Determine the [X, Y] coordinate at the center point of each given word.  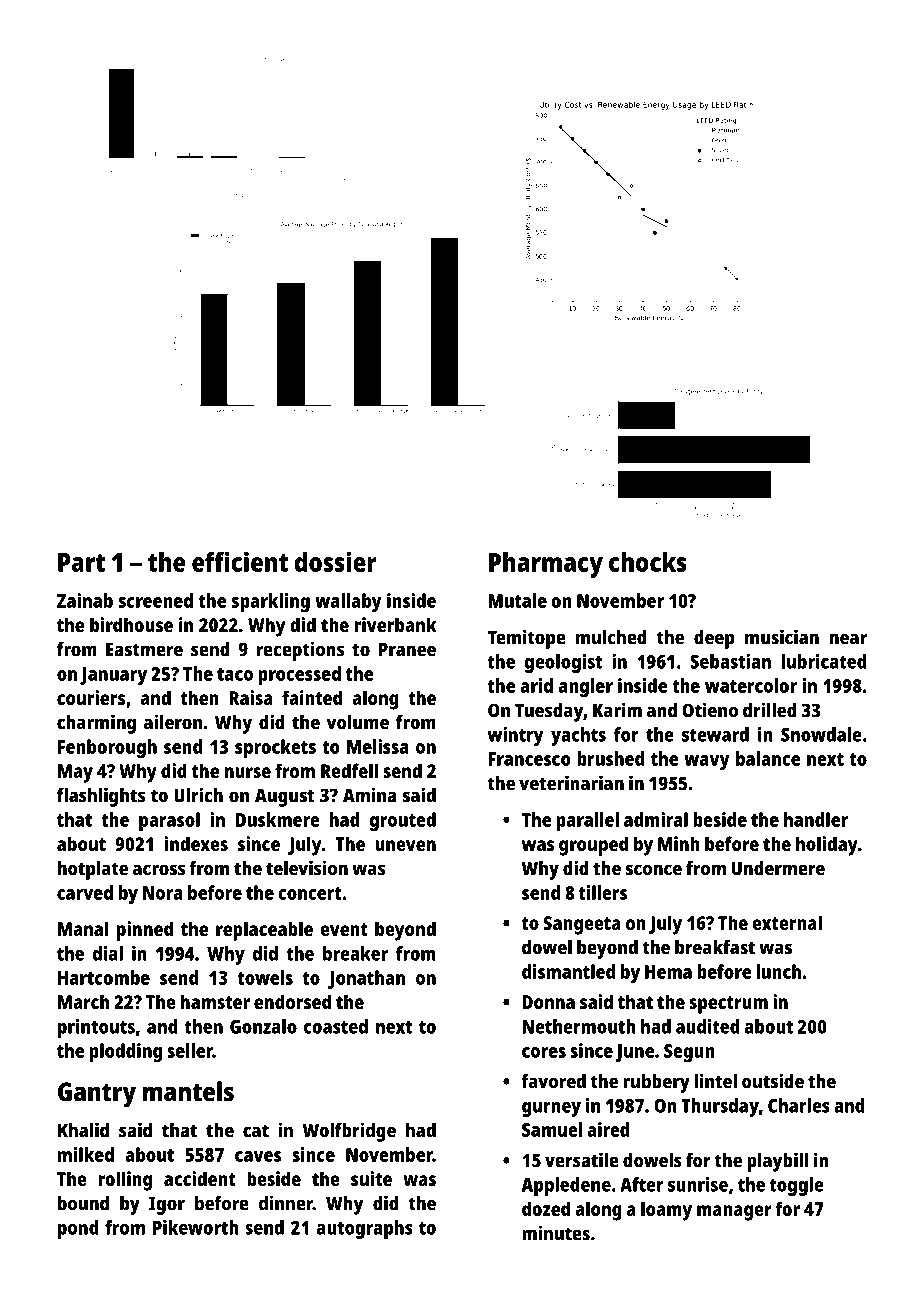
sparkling [271, 603]
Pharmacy [546, 565]
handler [816, 819]
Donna [548, 1002]
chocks [648, 562]
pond [78, 1229]
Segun [689, 1053]
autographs [365, 1229]
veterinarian [571, 783]
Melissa [378, 746]
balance [768, 758]
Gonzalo [263, 1026]
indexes [196, 843]
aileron [173, 722]
